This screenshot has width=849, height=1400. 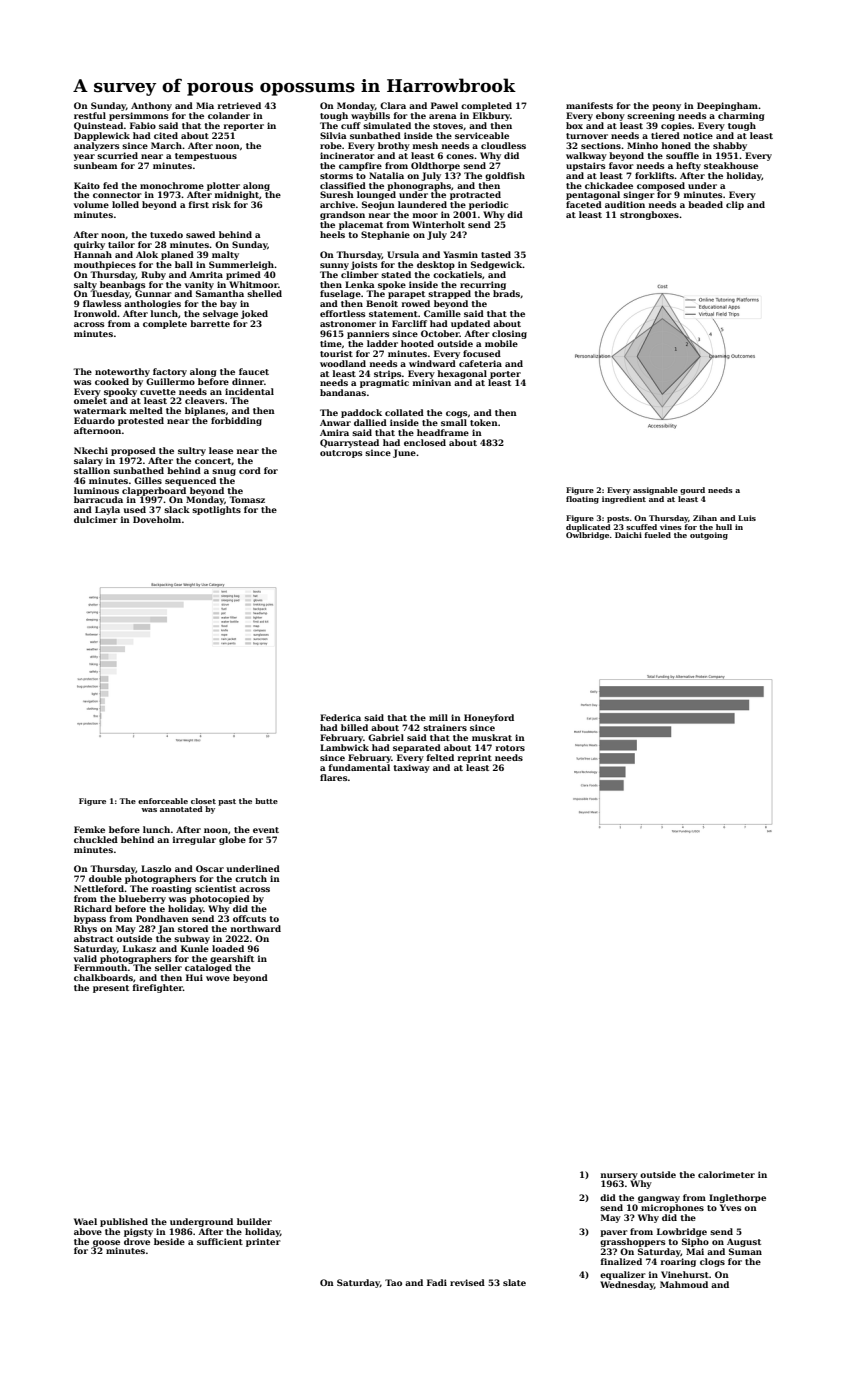 I want to click on valid, so click(x=85, y=958).
